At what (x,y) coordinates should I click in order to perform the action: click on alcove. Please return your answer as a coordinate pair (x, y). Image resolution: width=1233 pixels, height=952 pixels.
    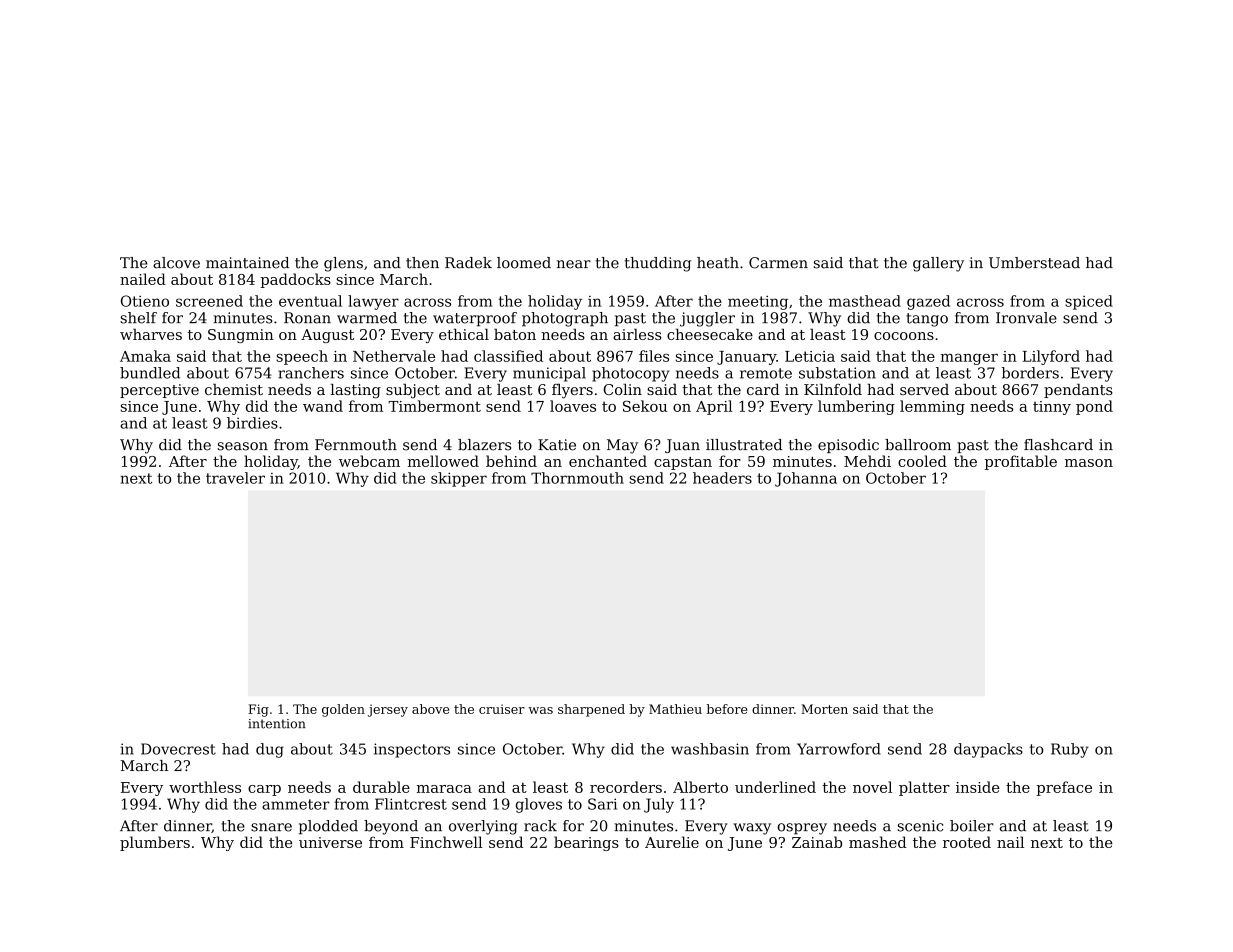
    Looking at the image, I should click on (176, 263).
